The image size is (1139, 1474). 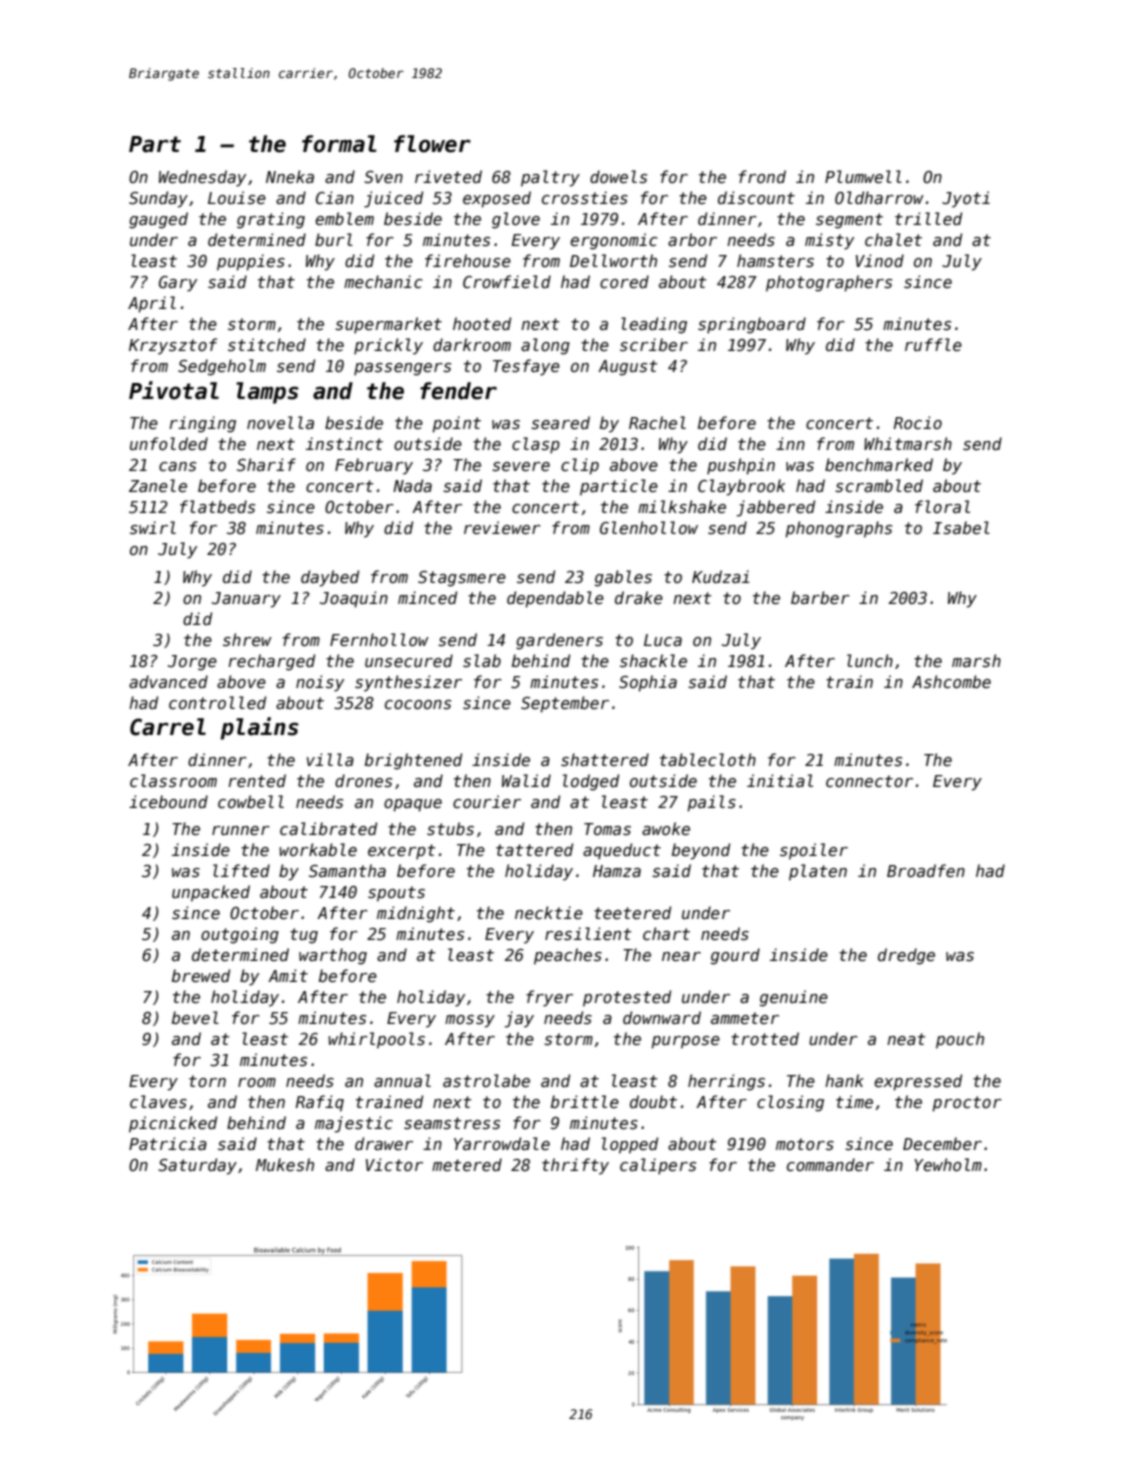 What do you see at coordinates (452, 1123) in the document?
I see `seamstress` at bounding box center [452, 1123].
